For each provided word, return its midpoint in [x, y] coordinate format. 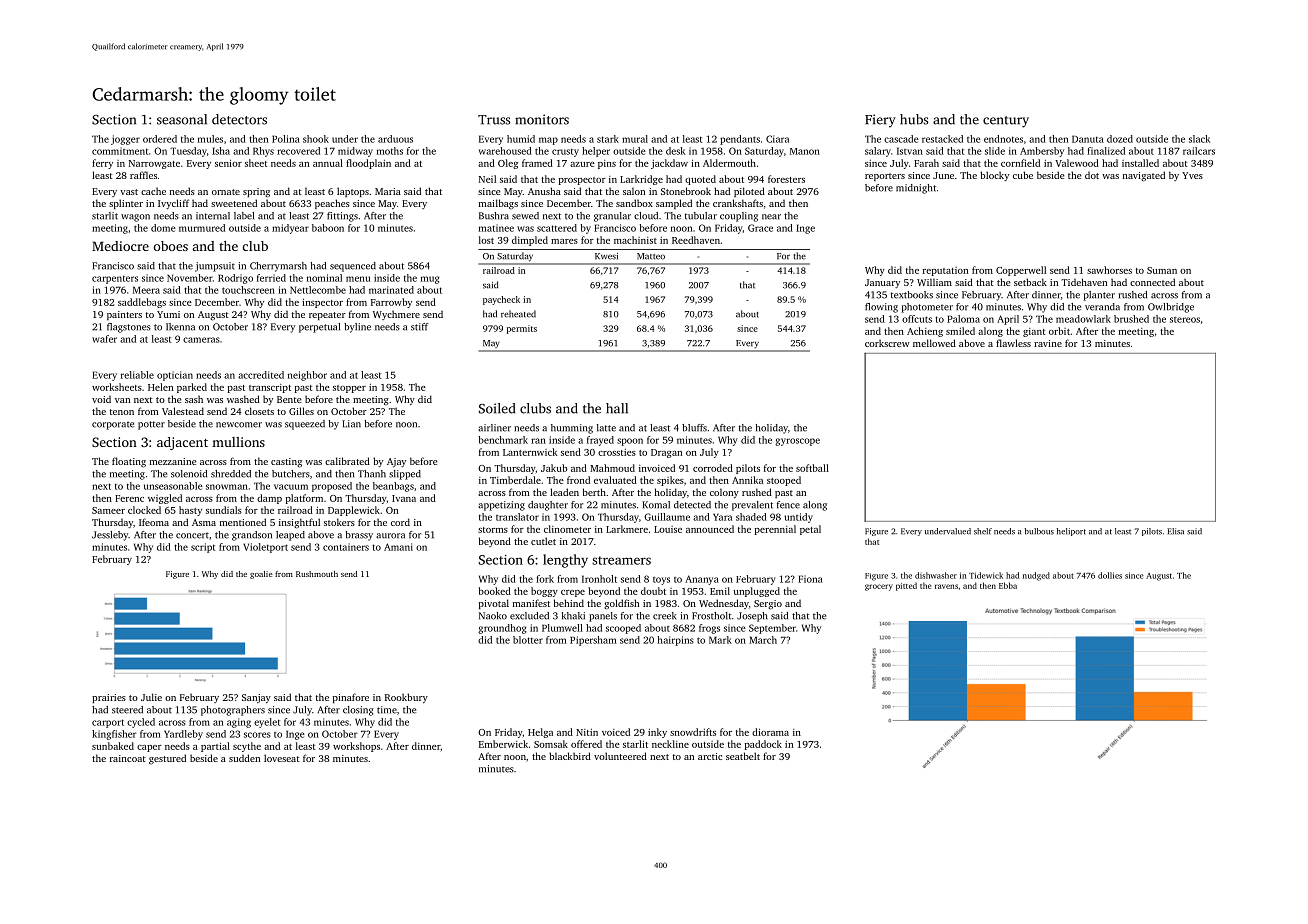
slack [1199, 139]
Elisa [1175, 531]
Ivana [404, 498]
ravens [946, 586]
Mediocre [120, 246]
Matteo [651, 256]
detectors [239, 119]
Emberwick [503, 744]
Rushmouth [317, 574]
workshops [356, 747]
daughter [548, 506]
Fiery [880, 121]
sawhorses [1109, 270]
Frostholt [712, 616]
